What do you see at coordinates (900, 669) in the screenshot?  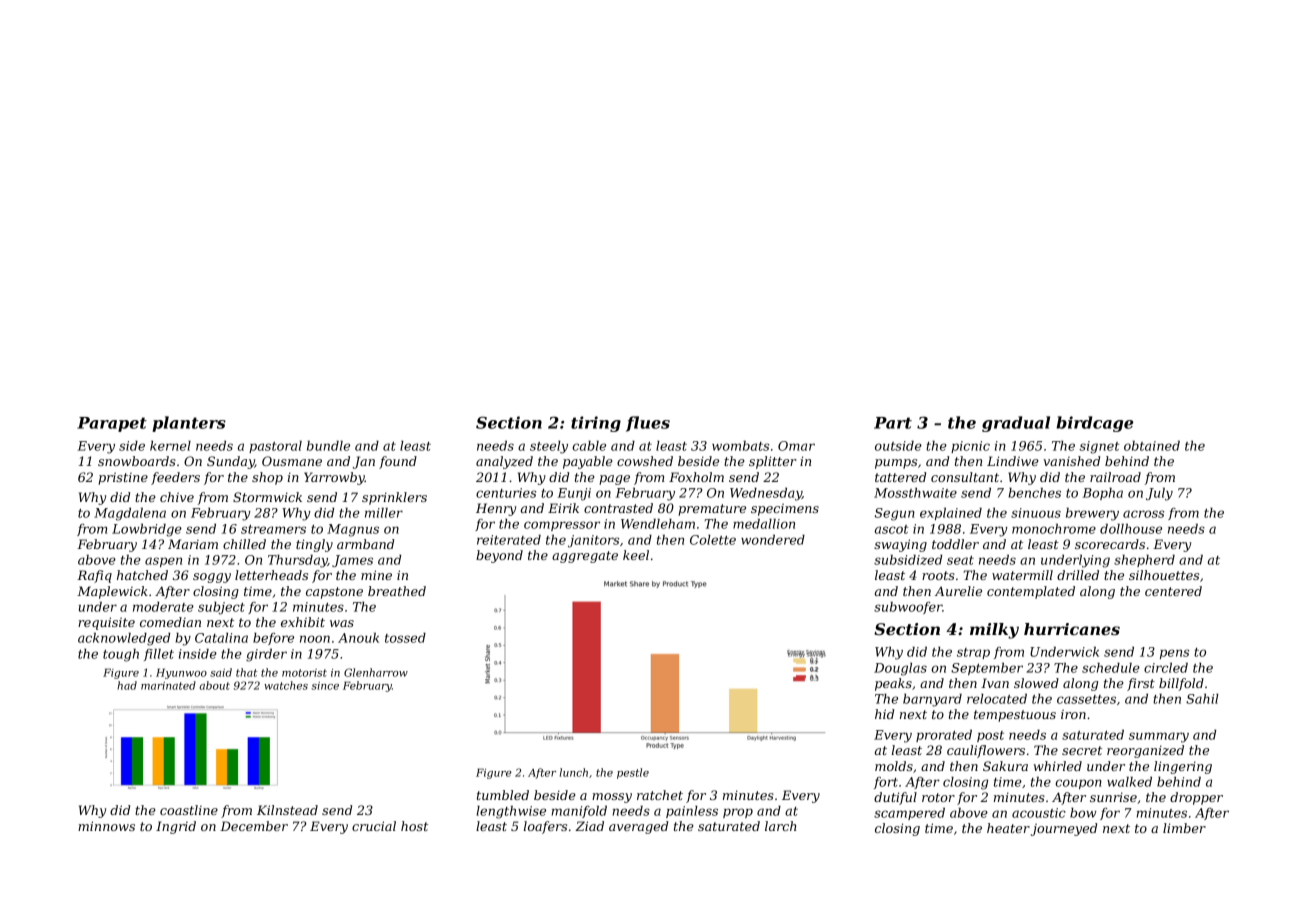 I see `Douglas` at bounding box center [900, 669].
